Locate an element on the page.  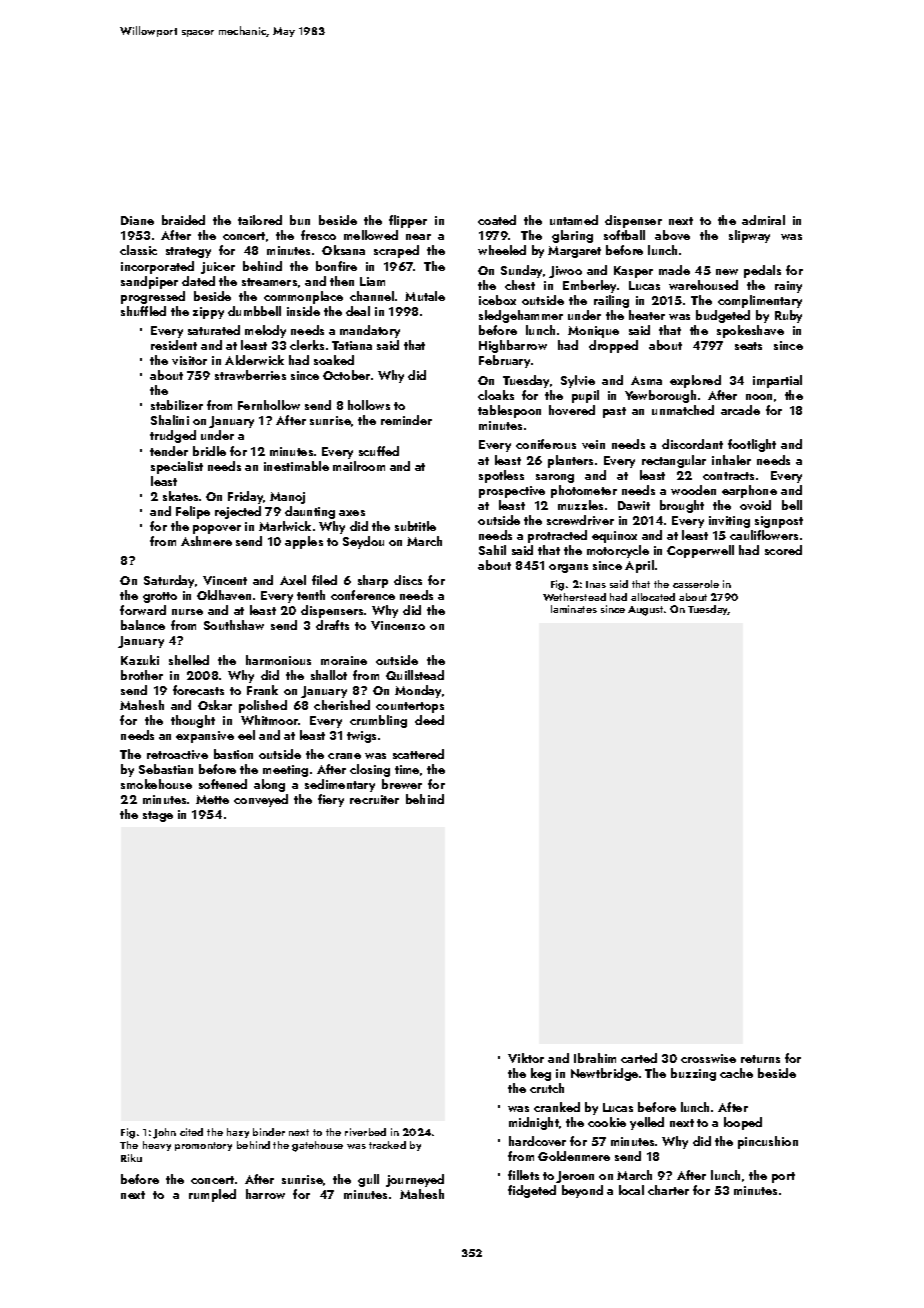
Quillstead is located at coordinates (415, 675).
